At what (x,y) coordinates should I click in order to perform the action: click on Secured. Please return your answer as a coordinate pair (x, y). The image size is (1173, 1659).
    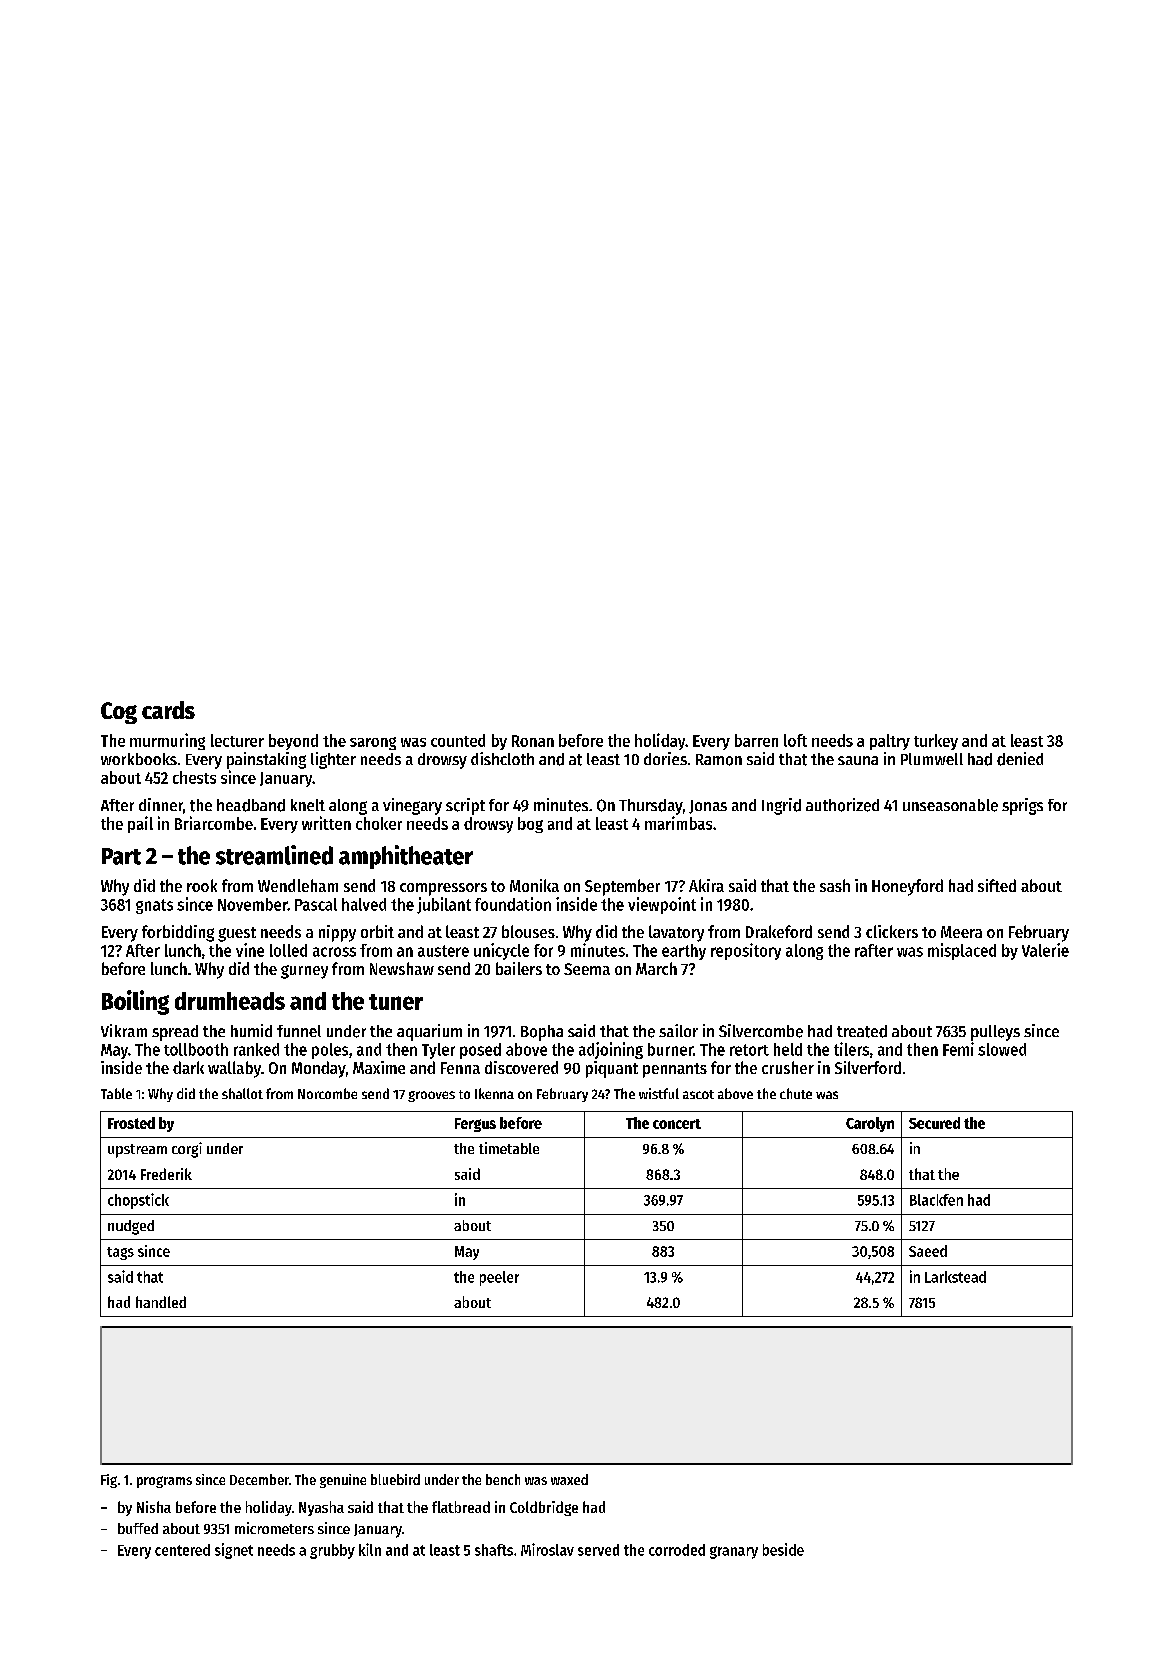
    Looking at the image, I should click on (934, 1123).
